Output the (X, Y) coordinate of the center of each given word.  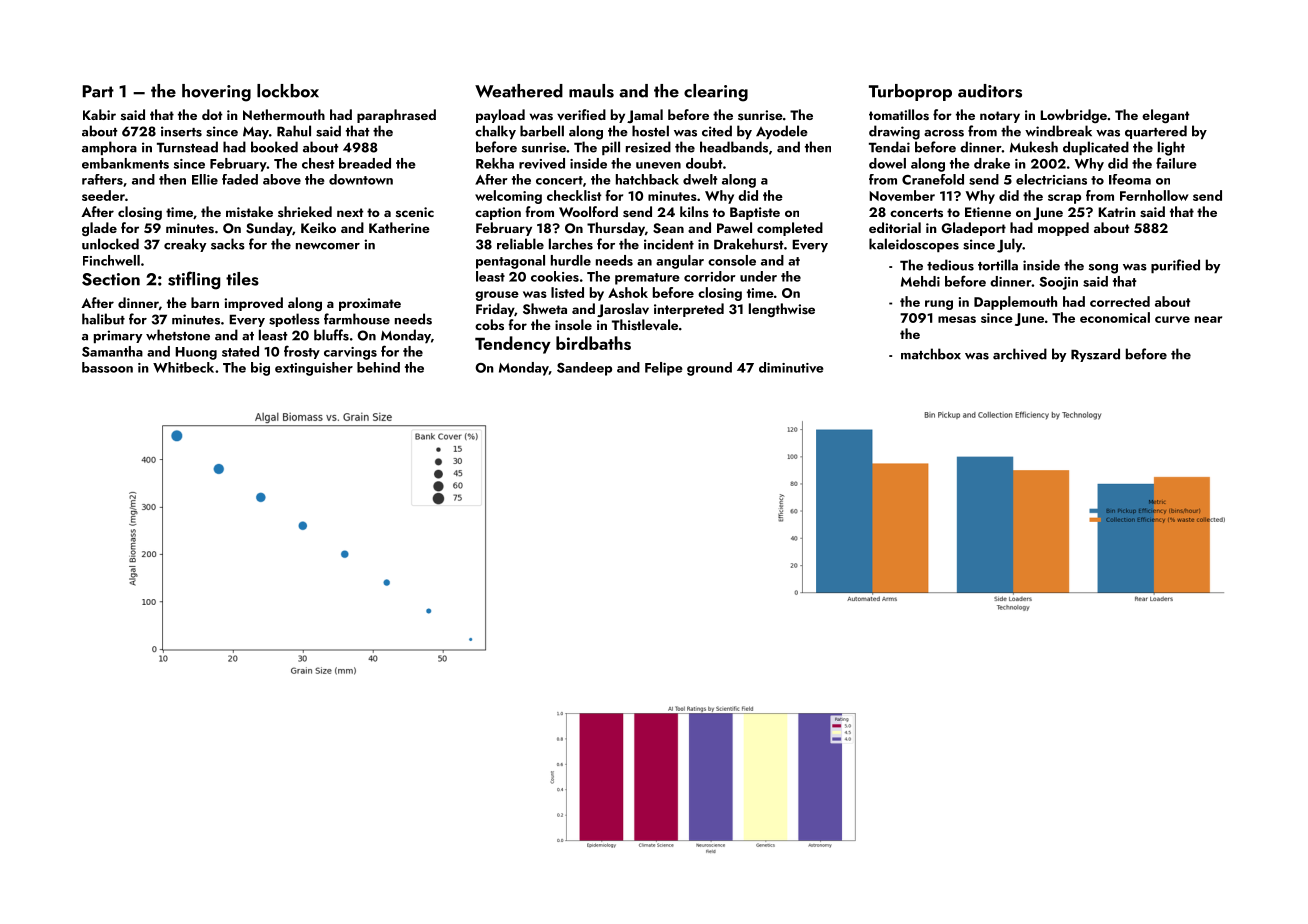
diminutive (791, 367)
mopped (1063, 229)
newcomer (328, 246)
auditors (990, 91)
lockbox (288, 91)
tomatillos (899, 115)
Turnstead (187, 147)
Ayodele (782, 132)
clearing (716, 93)
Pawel (734, 227)
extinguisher (314, 369)
